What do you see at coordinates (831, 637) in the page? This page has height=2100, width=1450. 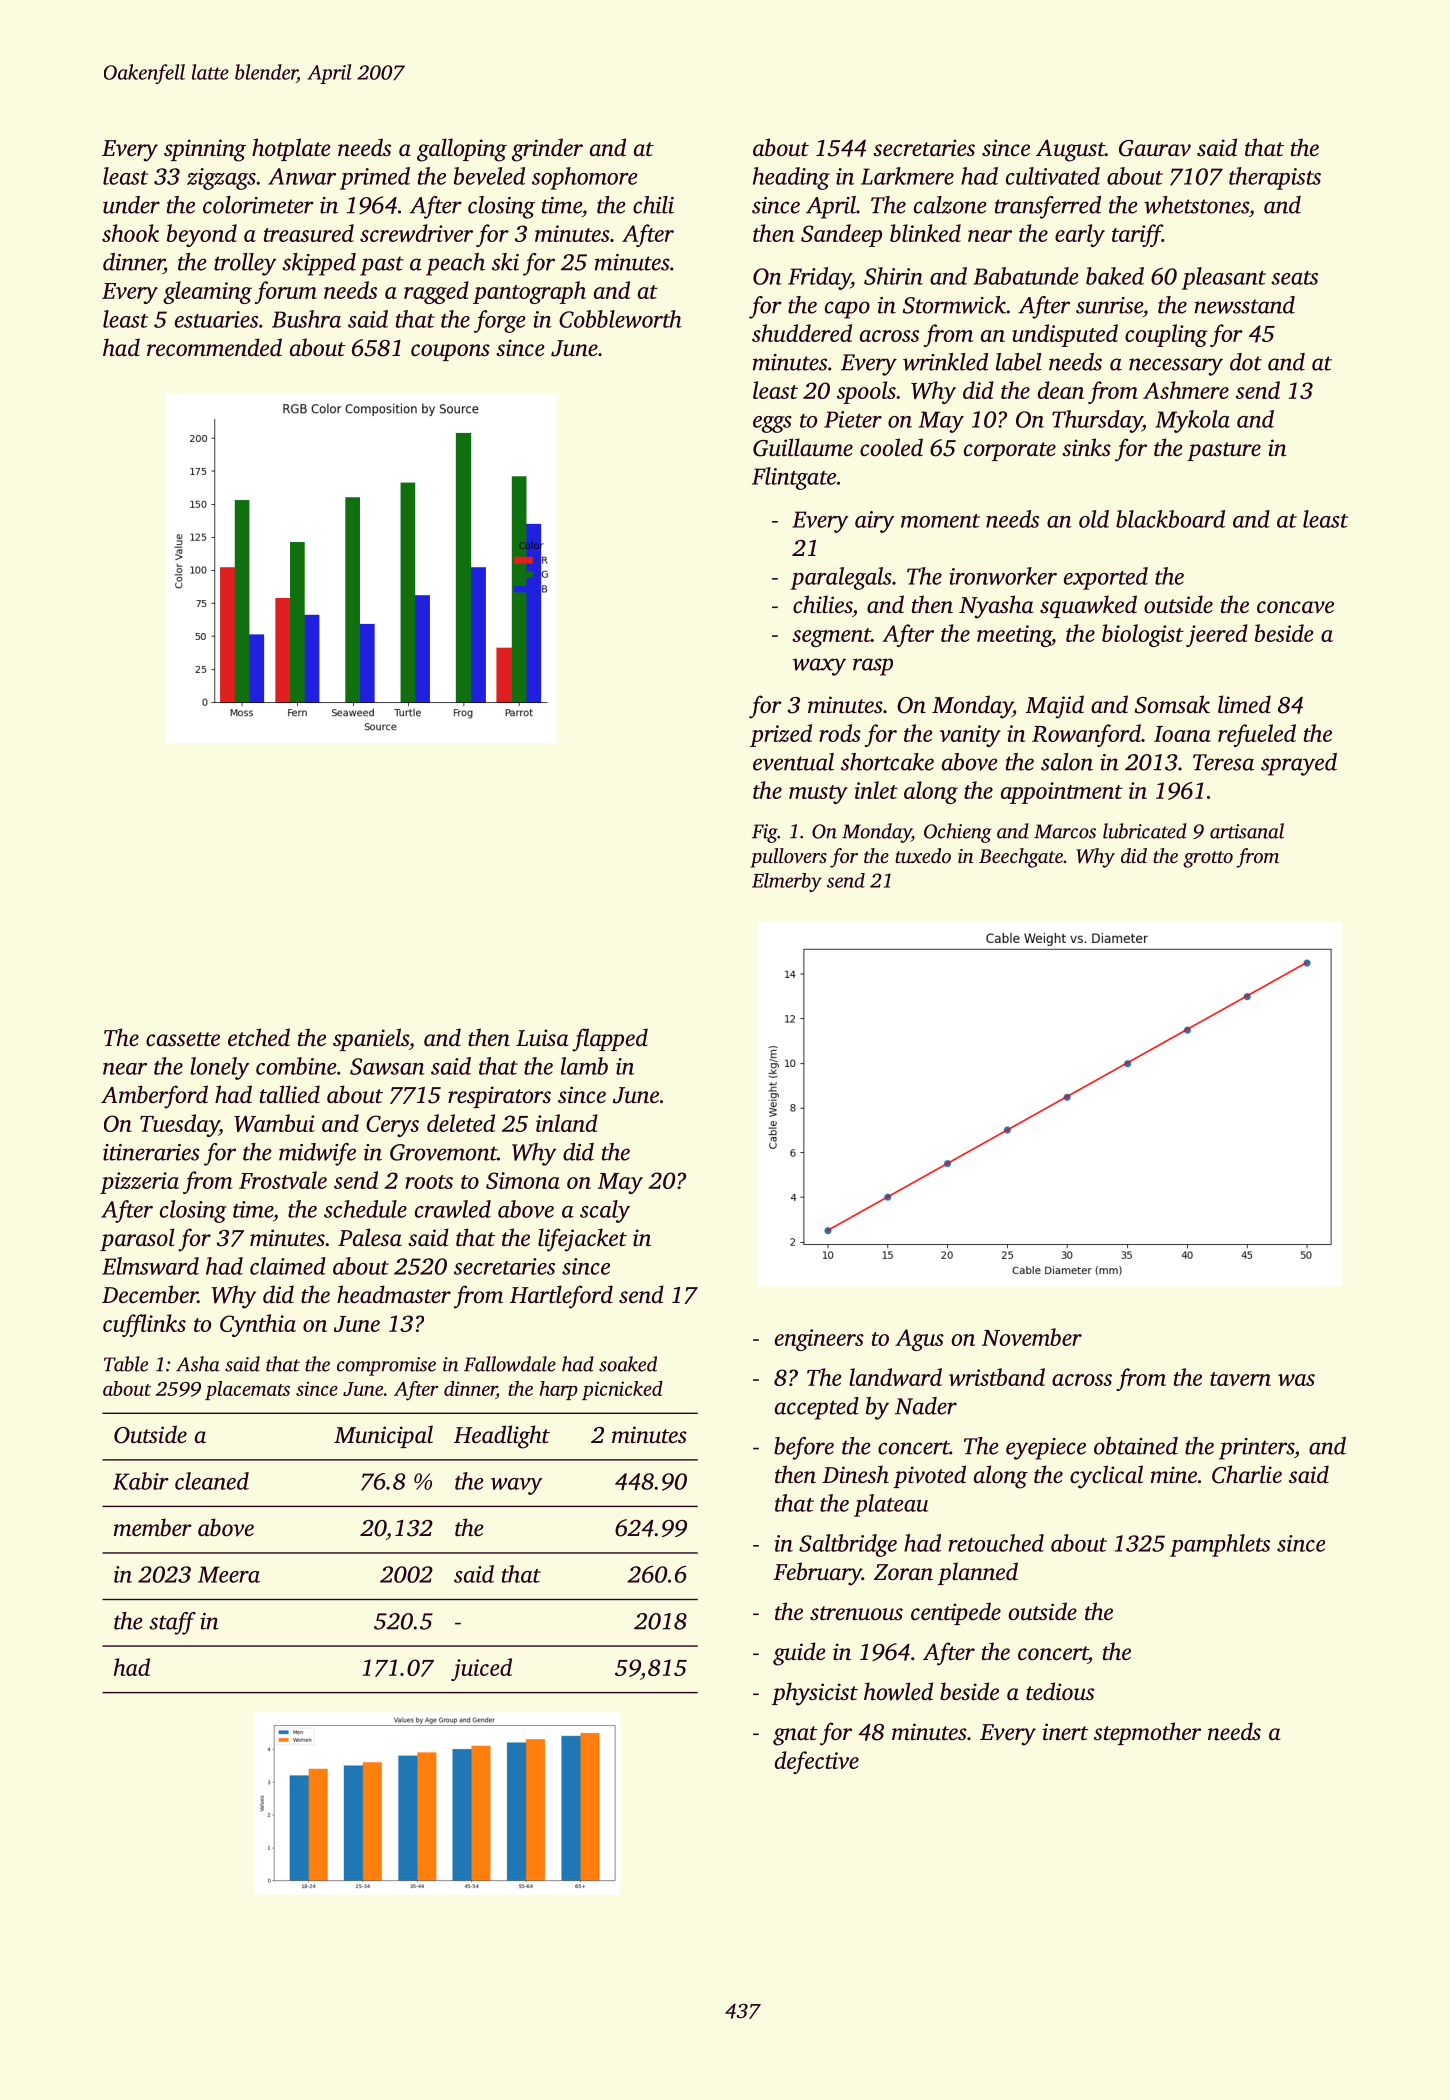 I see `segment` at bounding box center [831, 637].
